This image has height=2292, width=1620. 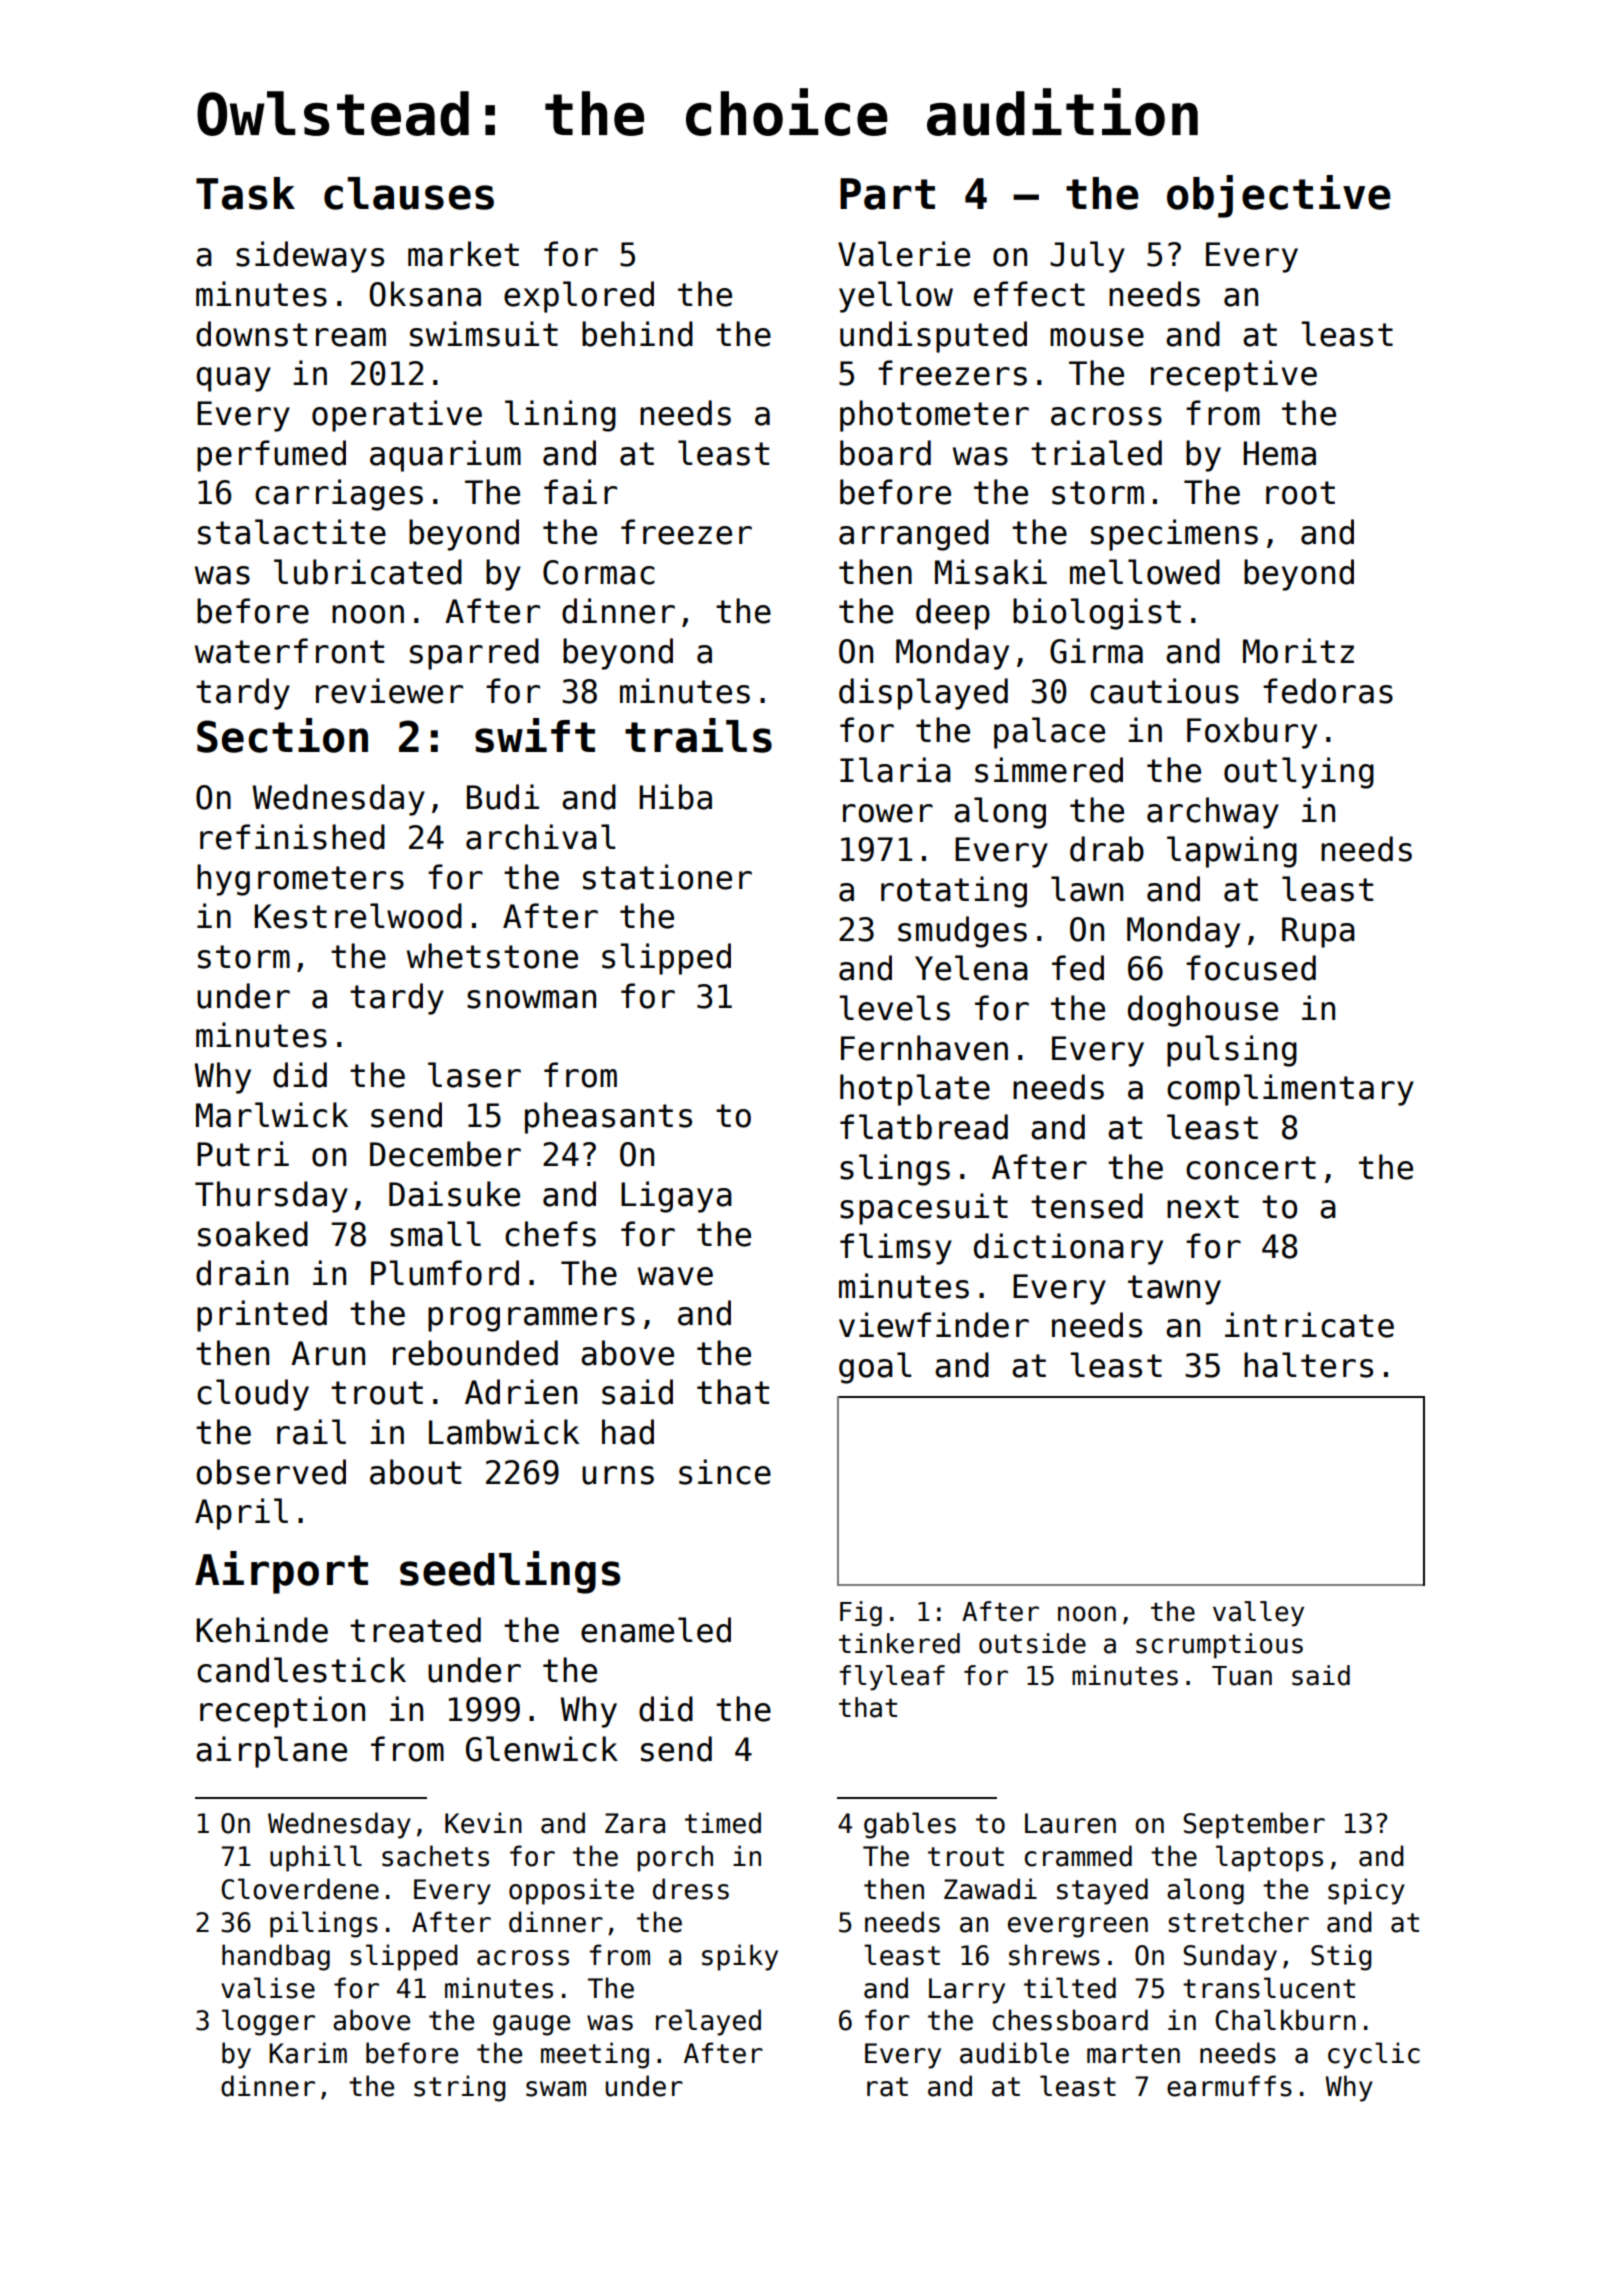 What do you see at coordinates (667, 877) in the image?
I see `stationer` at bounding box center [667, 877].
